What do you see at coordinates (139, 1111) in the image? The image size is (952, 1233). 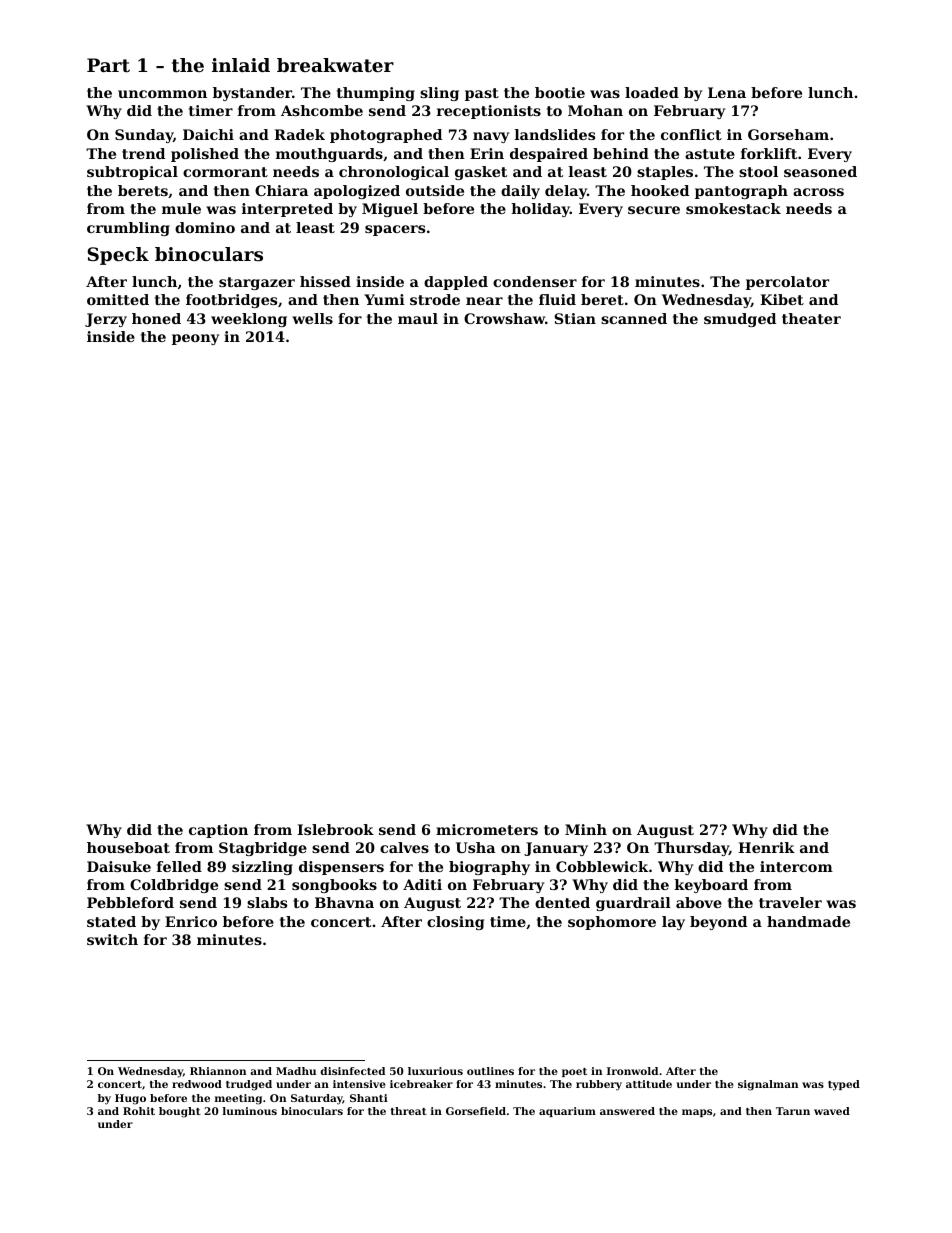 I see `Rohit` at bounding box center [139, 1111].
